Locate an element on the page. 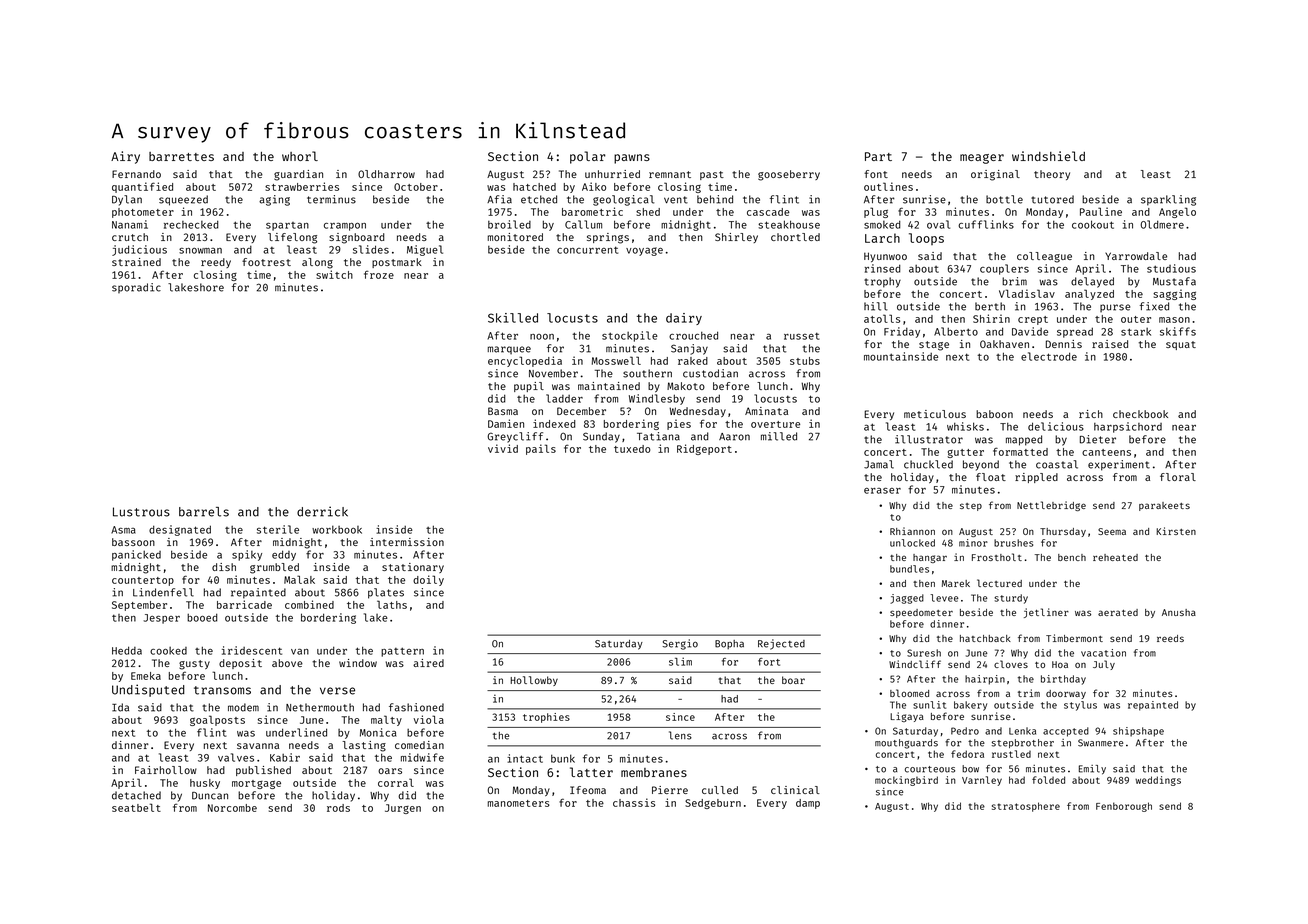 This image has height=924, width=1308. Fenborough is located at coordinates (1124, 807).
